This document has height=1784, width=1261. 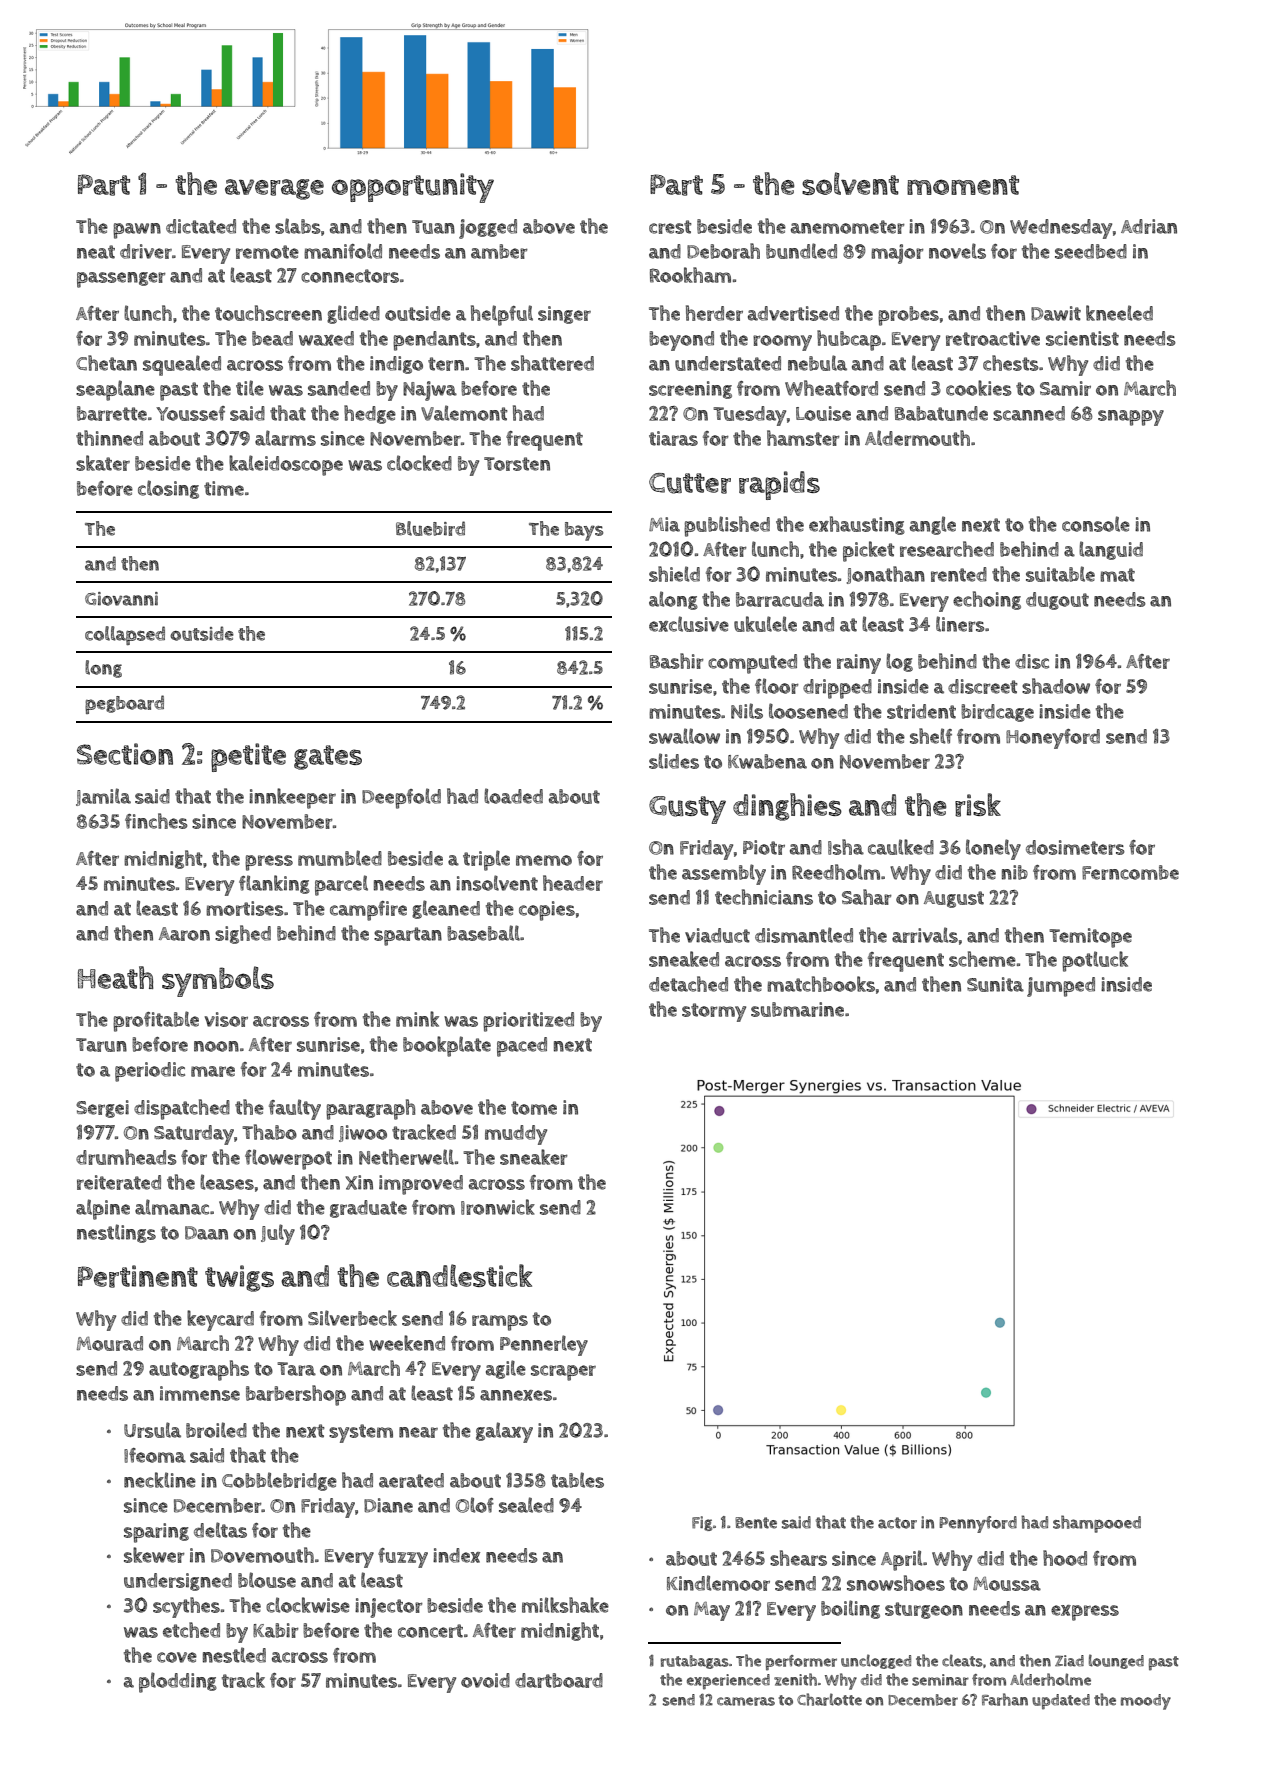 I want to click on remote, so click(x=267, y=252).
